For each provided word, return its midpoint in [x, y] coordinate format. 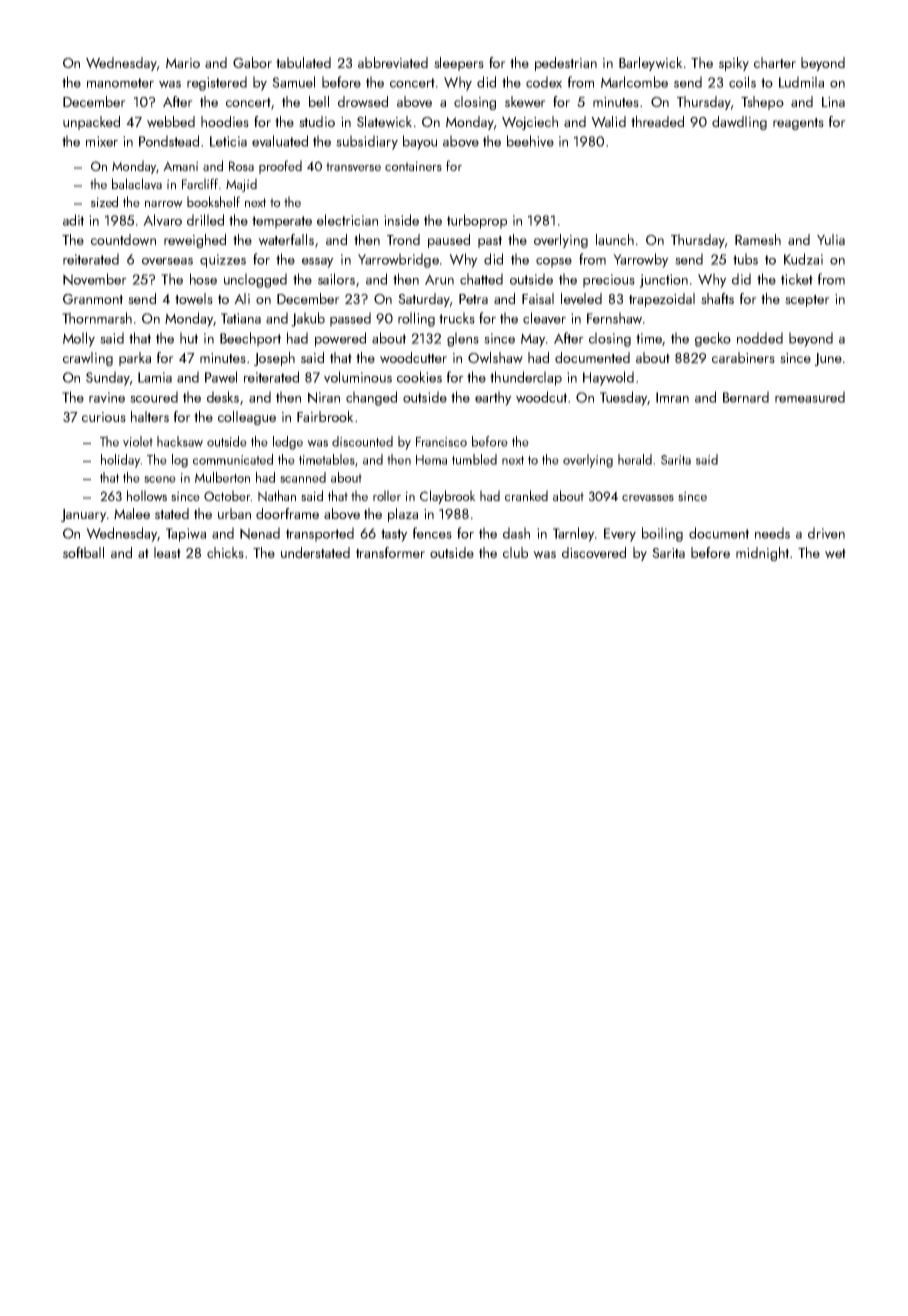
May [533, 340]
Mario [183, 63]
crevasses [648, 498]
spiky [734, 64]
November [95, 279]
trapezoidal [662, 300]
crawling [88, 359]
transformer [390, 552]
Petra [473, 299]
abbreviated [393, 63]
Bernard [746, 397]
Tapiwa [186, 535]
